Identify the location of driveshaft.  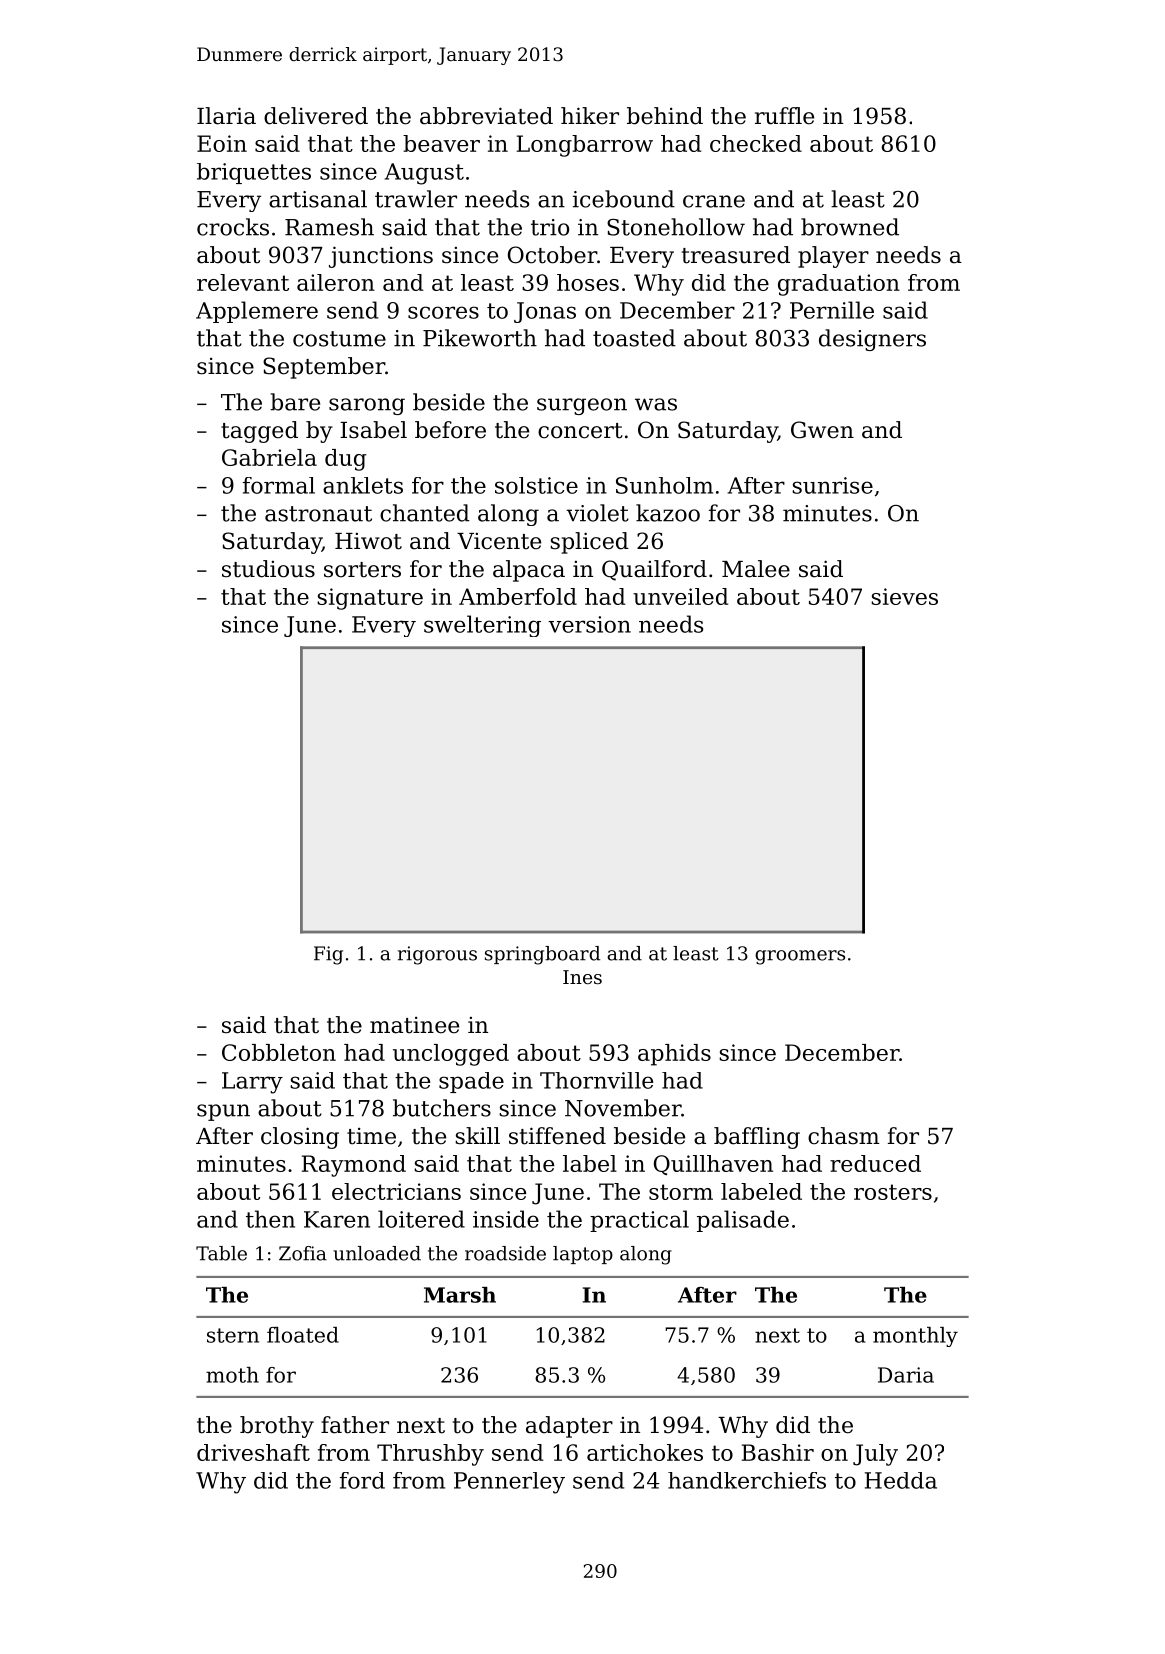
(253, 1452).
